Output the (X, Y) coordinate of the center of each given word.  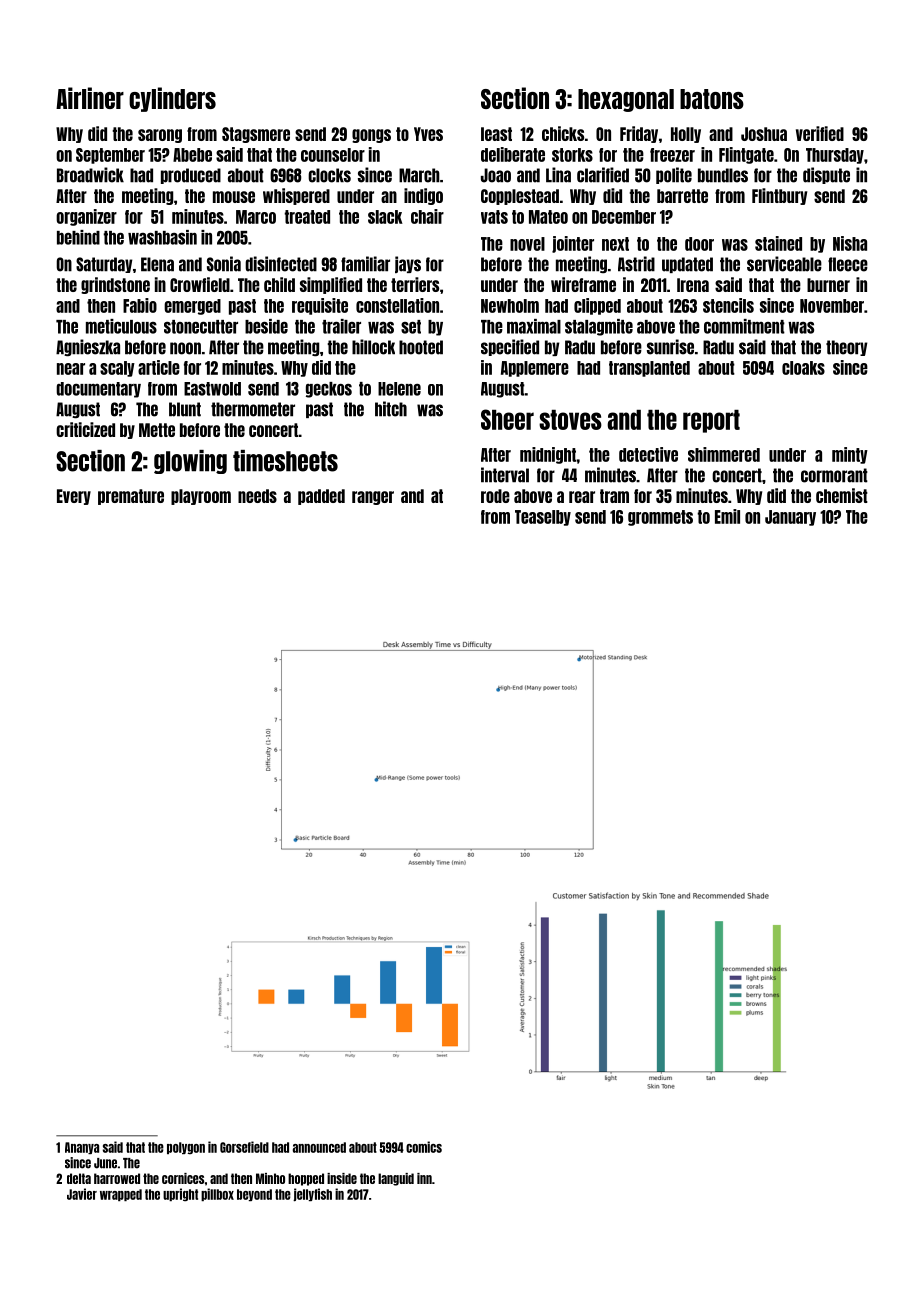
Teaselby (543, 518)
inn (424, 1178)
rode (495, 496)
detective (648, 454)
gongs (371, 136)
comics (424, 1147)
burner (828, 285)
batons (712, 99)
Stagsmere (256, 135)
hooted (421, 347)
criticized (85, 429)
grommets (660, 518)
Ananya (82, 1148)
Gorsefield (244, 1147)
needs (257, 496)
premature (131, 497)
